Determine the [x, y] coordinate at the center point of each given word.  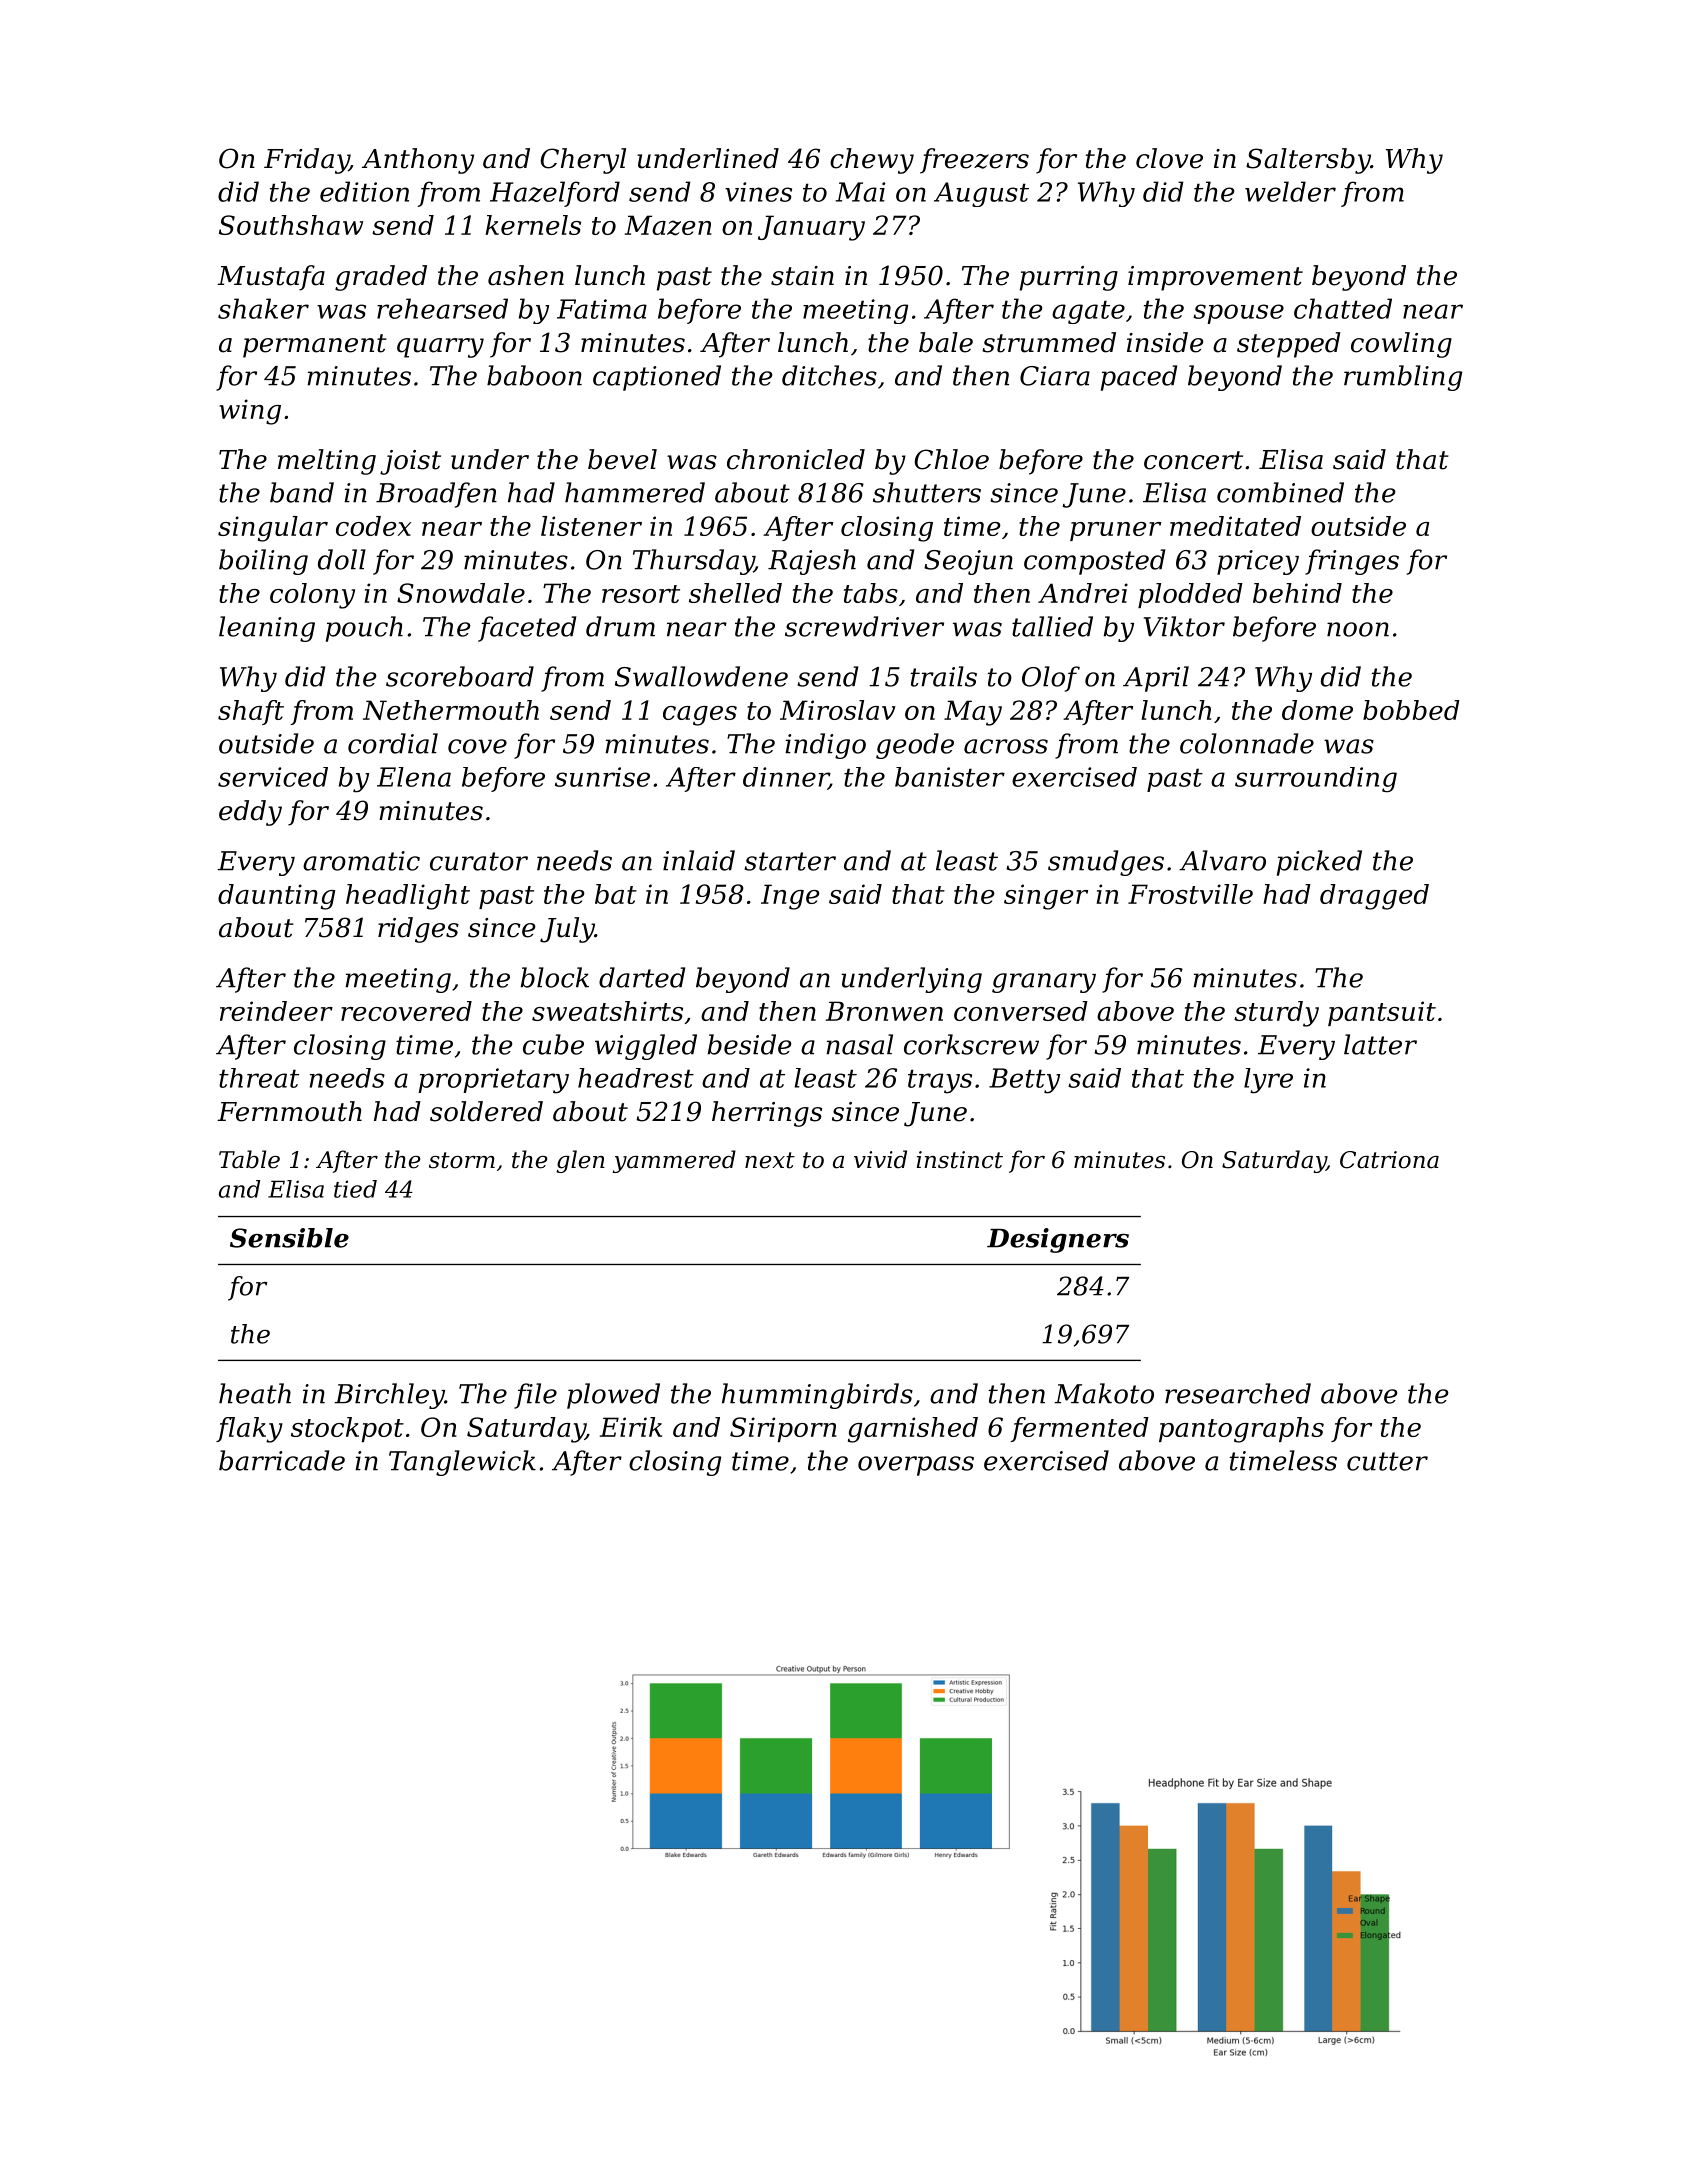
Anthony [418, 161]
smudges [1106, 863]
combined [1280, 492]
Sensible [289, 1238]
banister [950, 777]
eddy [250, 813]
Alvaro [1222, 860]
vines [758, 192]
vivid [880, 1159]
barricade [282, 1460]
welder [1290, 191]
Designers [1058, 1240]
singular [273, 529]
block [555, 977]
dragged [1374, 897]
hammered [635, 492]
